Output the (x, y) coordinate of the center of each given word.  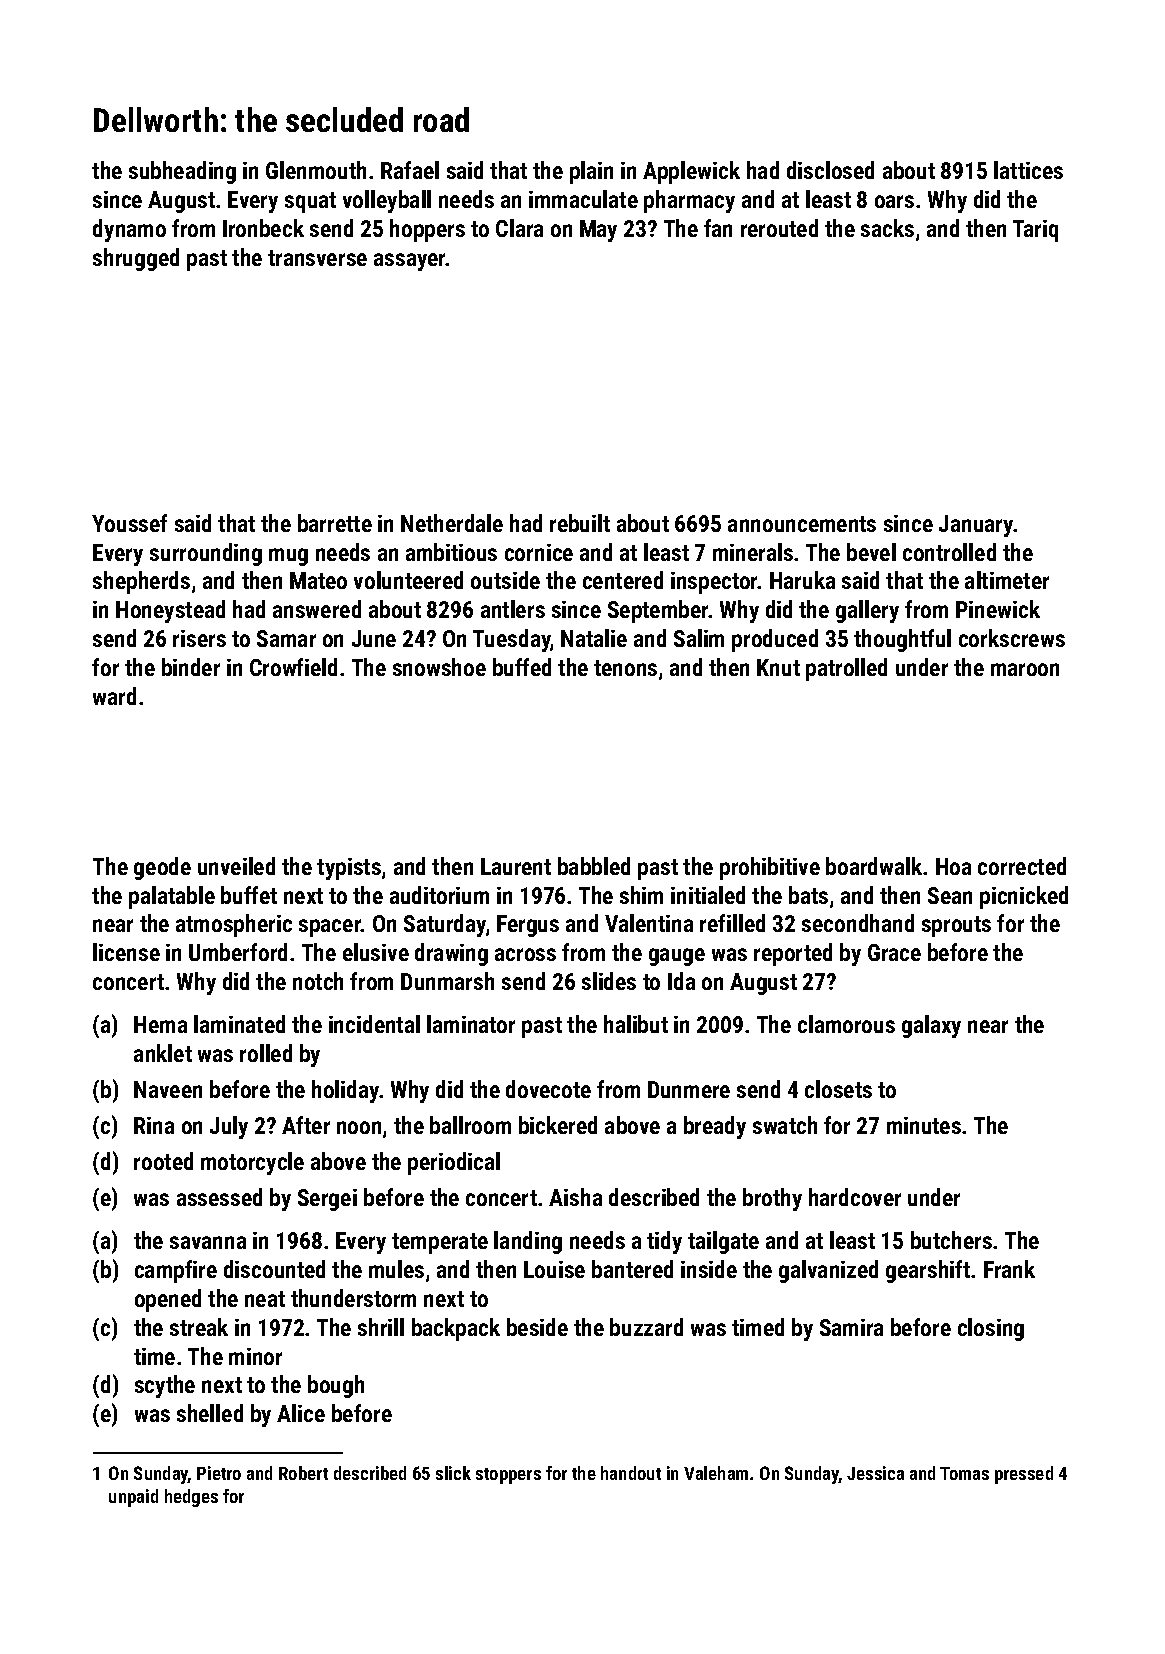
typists (349, 869)
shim (641, 895)
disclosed (830, 170)
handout (631, 1473)
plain (591, 172)
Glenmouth (316, 170)
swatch (785, 1125)
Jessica (875, 1473)
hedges (191, 1498)
